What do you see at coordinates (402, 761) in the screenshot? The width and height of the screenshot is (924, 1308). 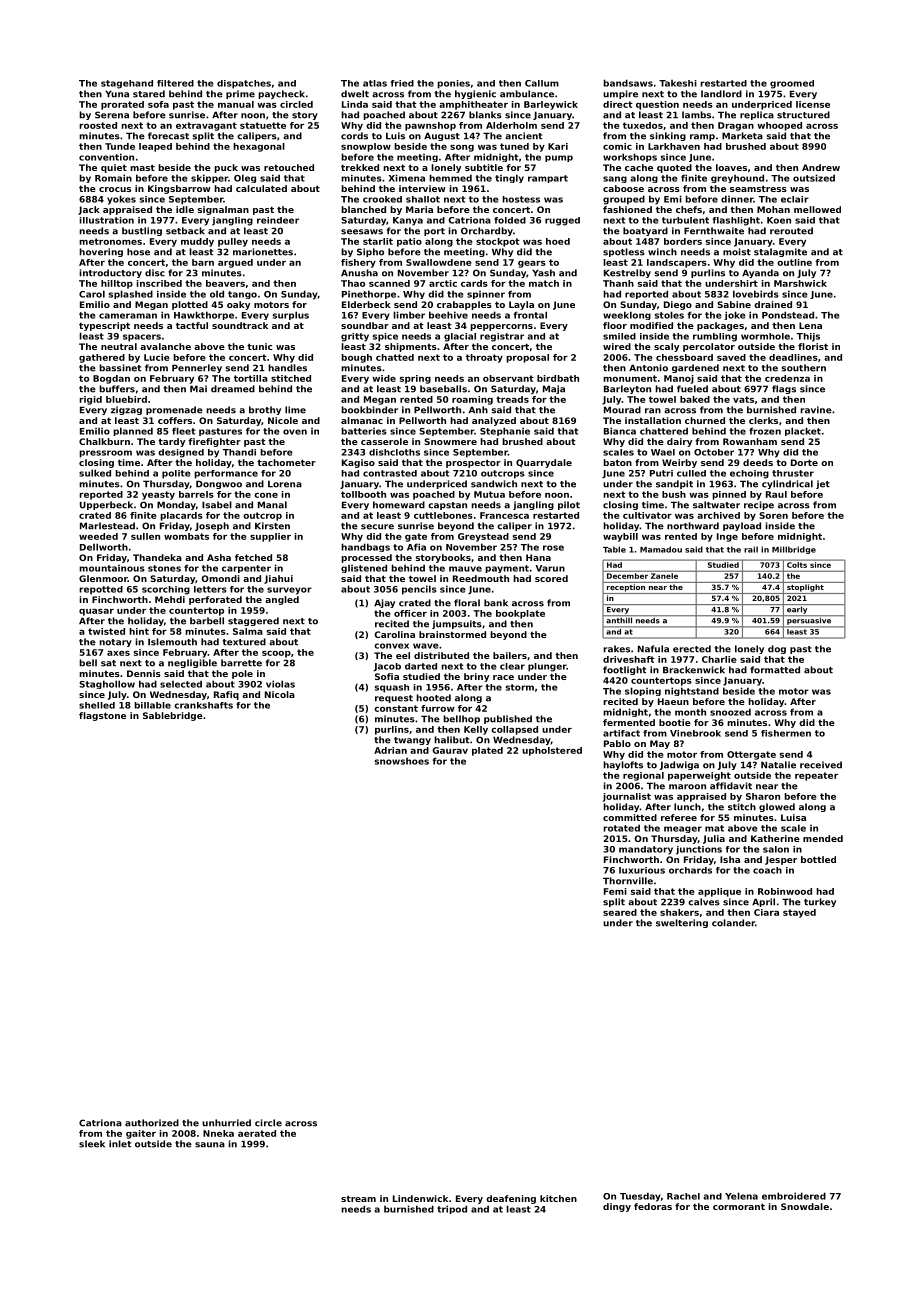 I see `snowshoes` at bounding box center [402, 761].
